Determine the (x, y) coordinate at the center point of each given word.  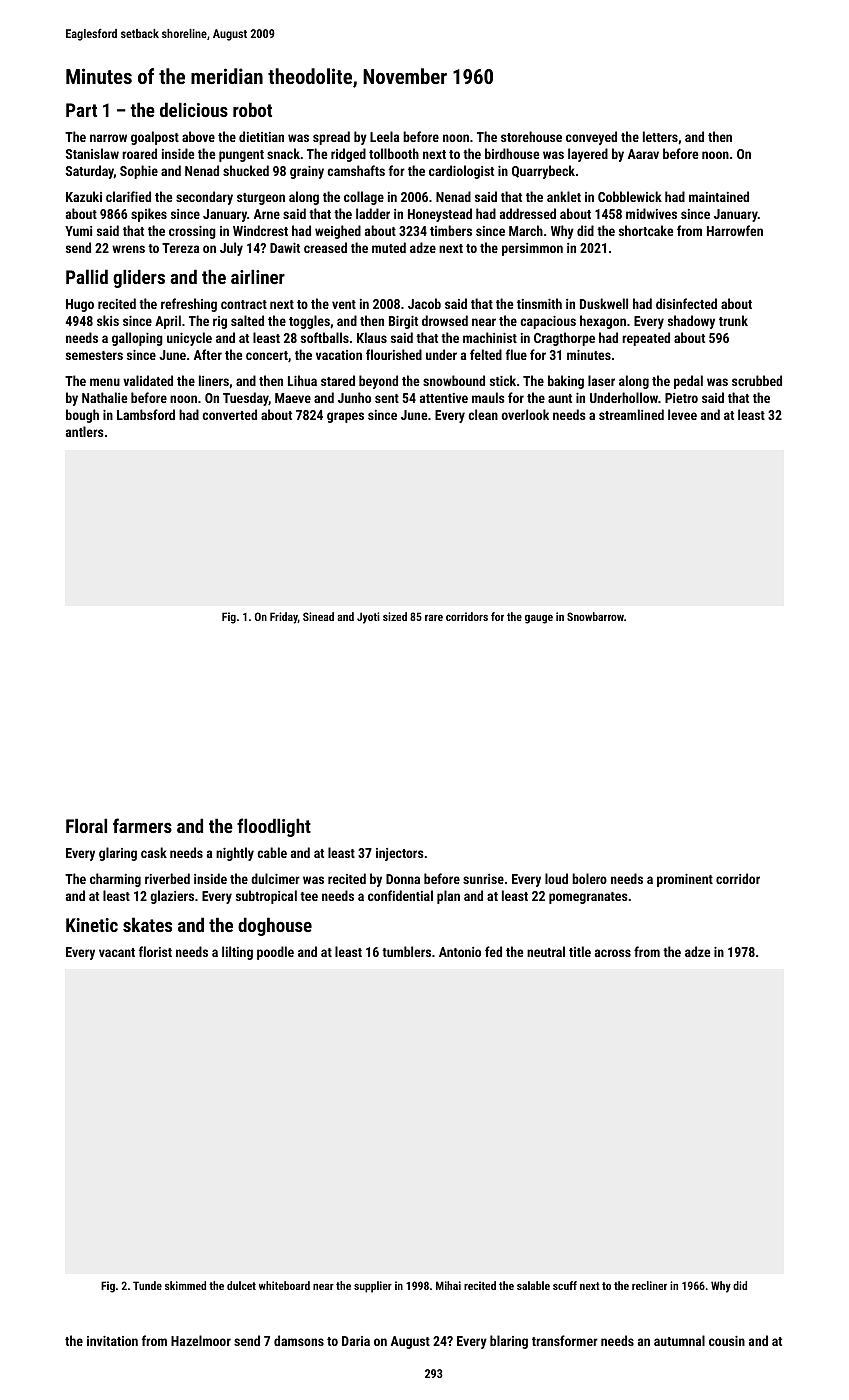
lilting (237, 953)
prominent (685, 880)
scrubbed (757, 380)
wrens (128, 249)
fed (493, 951)
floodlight (274, 827)
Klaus (372, 337)
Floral (86, 825)
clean (483, 414)
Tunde (147, 1285)
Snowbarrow (595, 616)
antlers (84, 431)
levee (682, 414)
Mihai (448, 1285)
